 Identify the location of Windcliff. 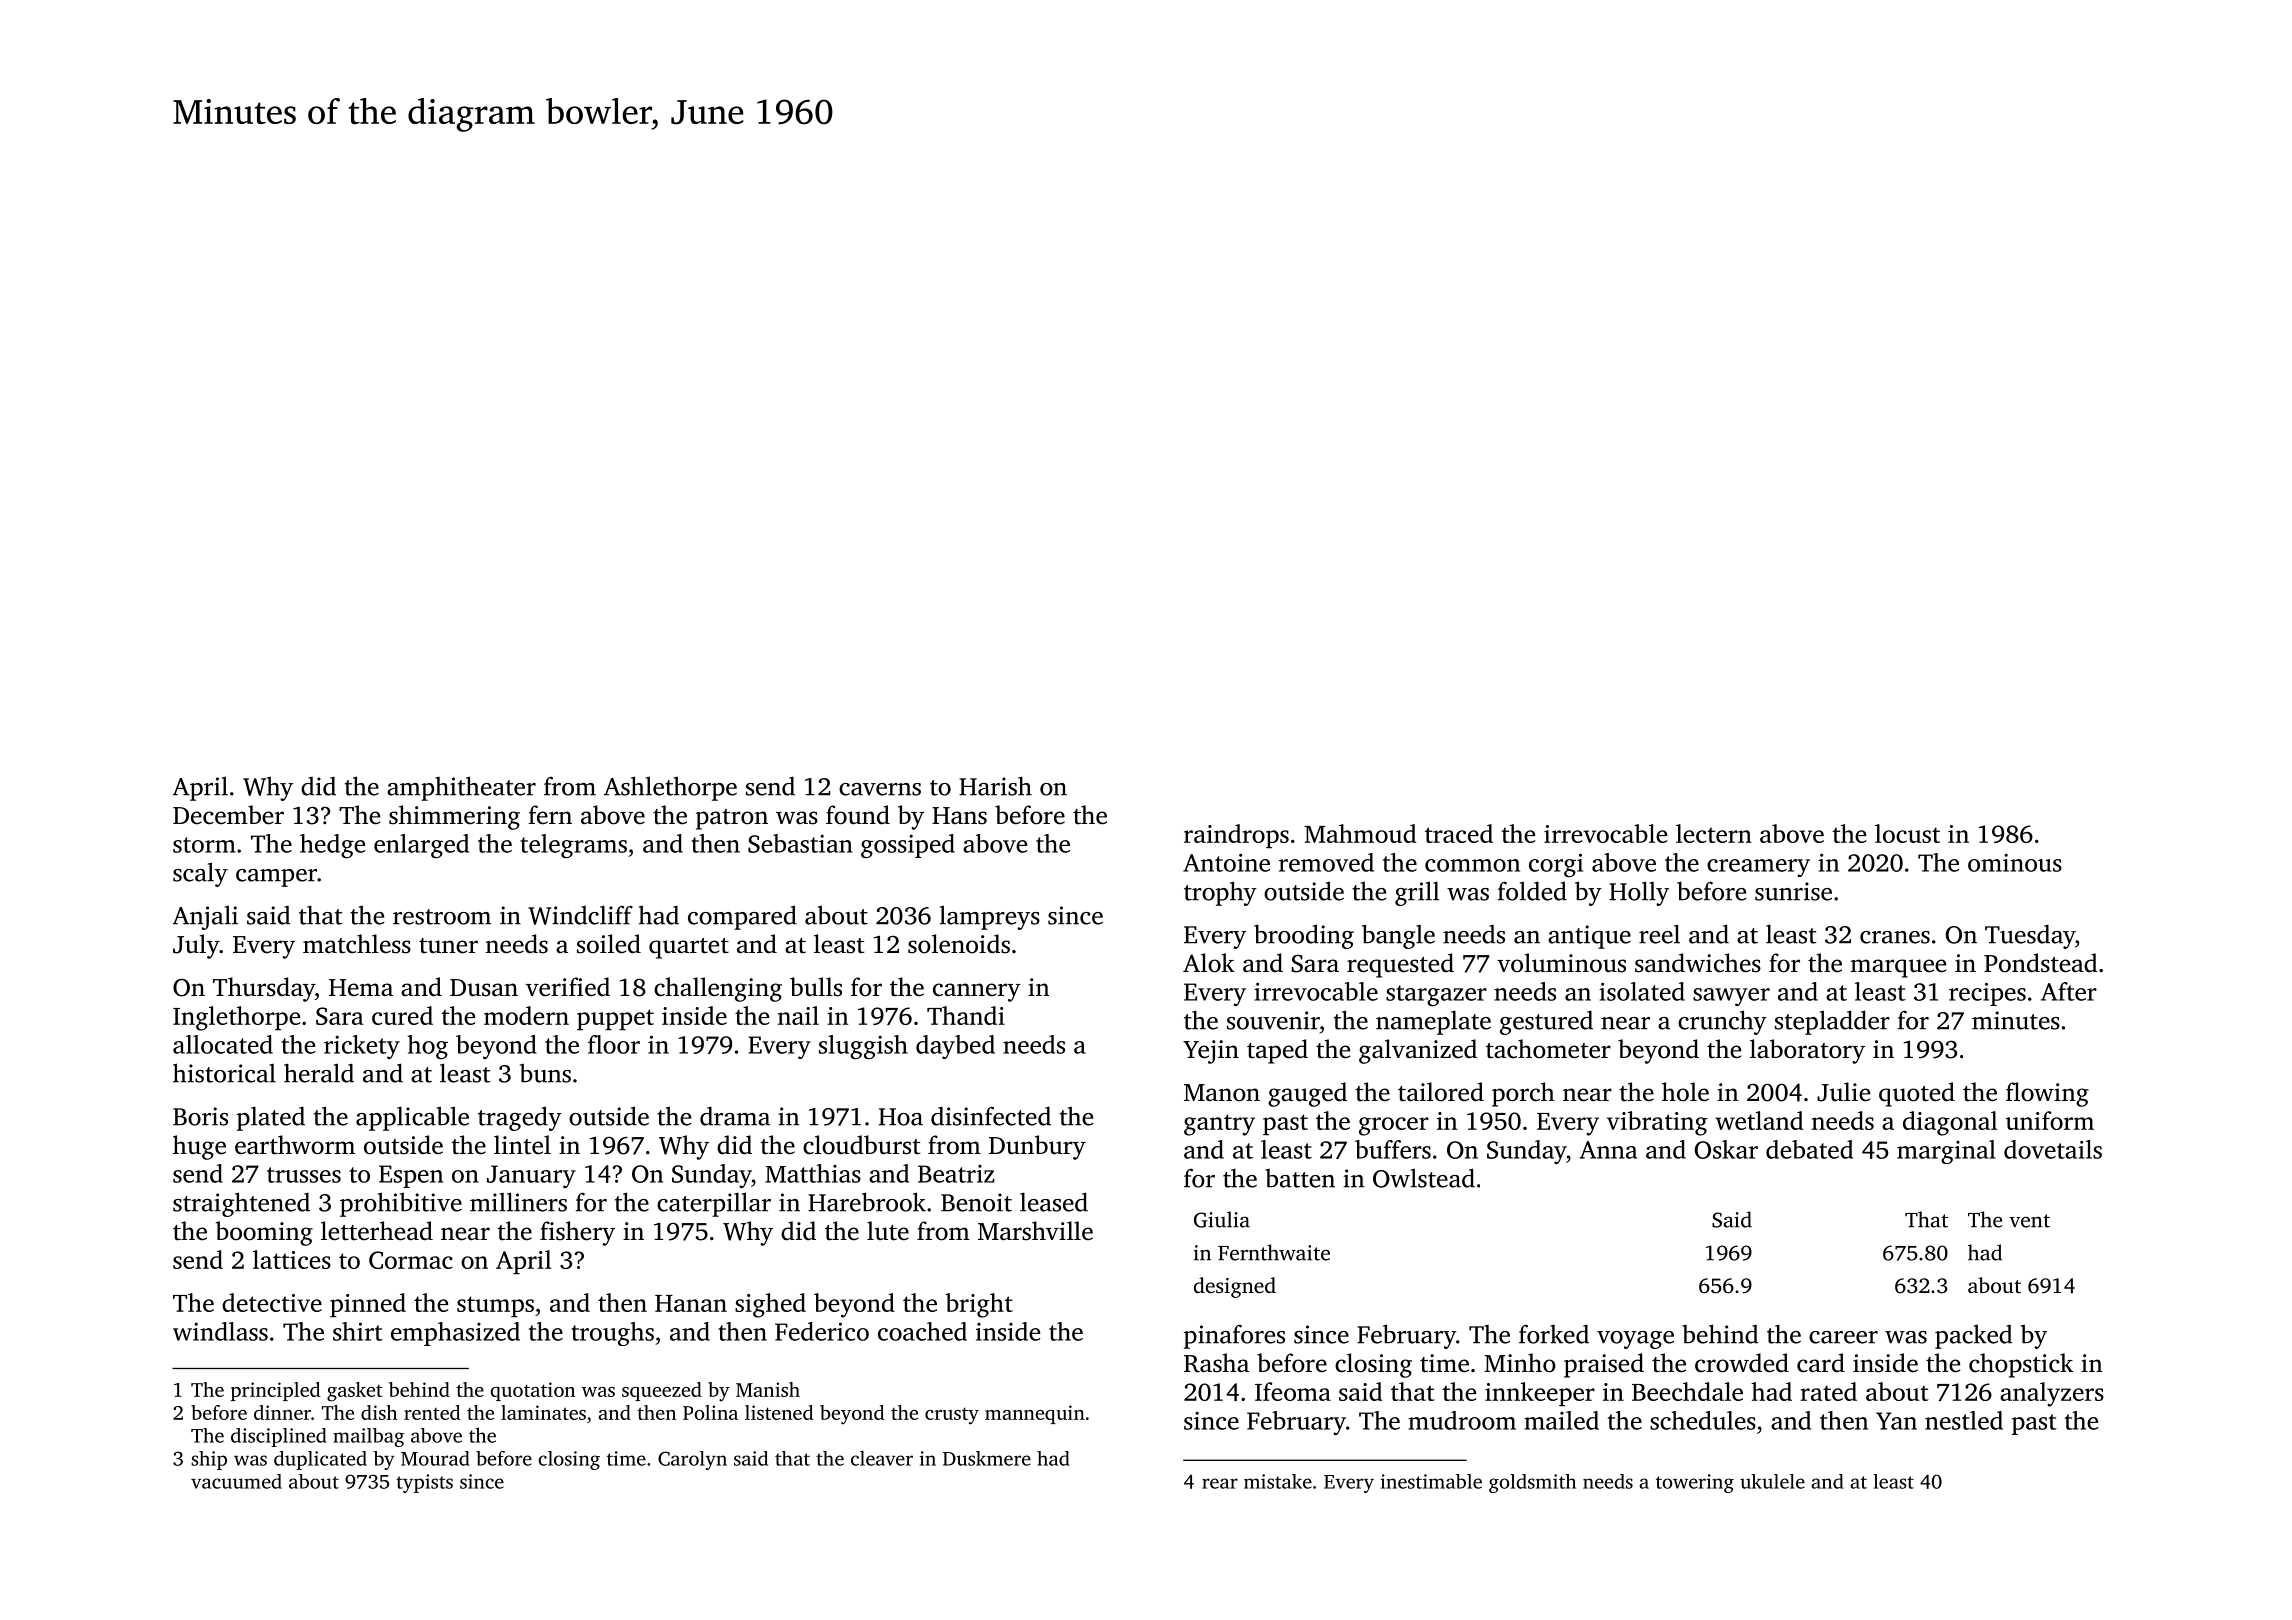
(580, 915).
